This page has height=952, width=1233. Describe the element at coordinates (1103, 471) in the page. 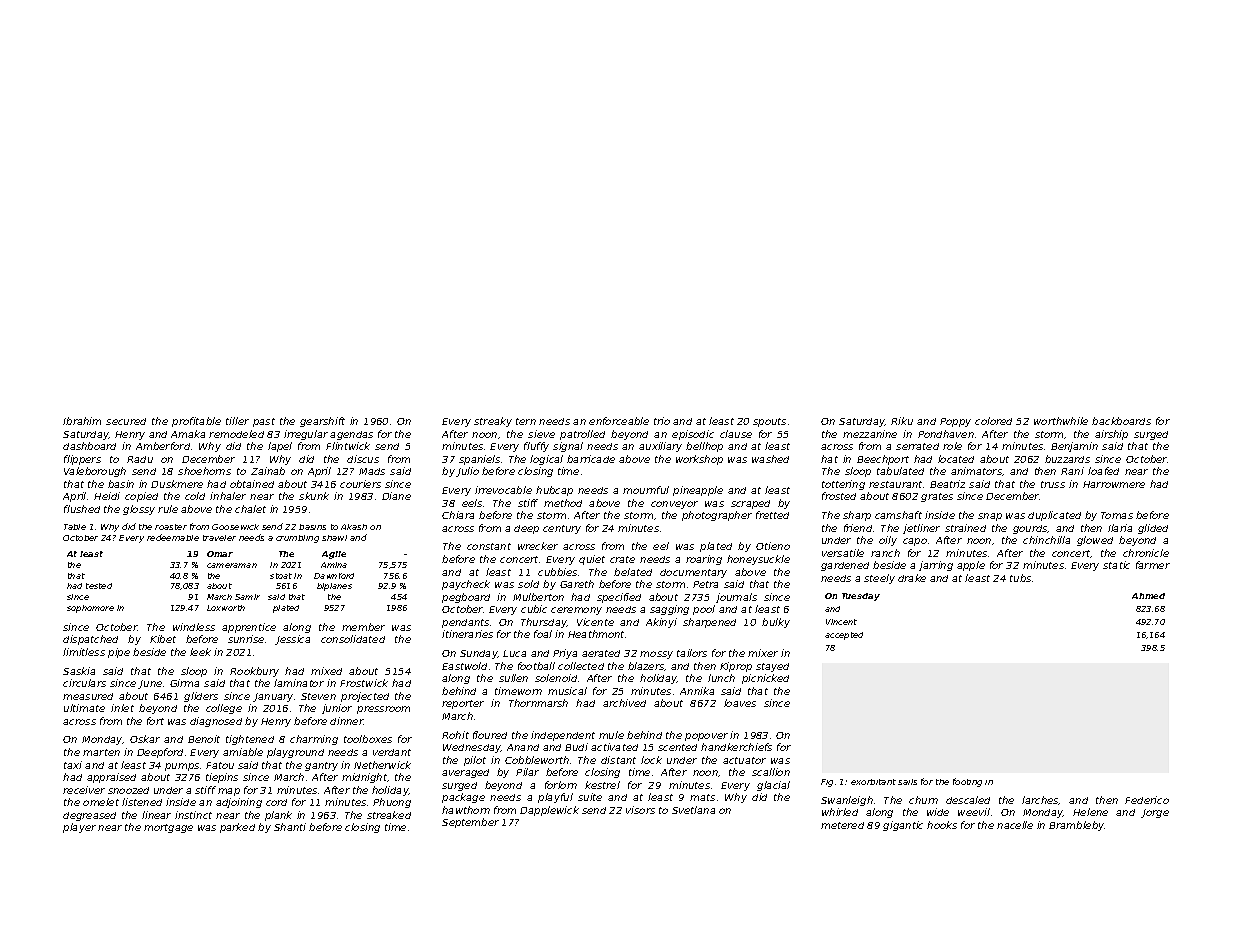

I see `loafed` at that location.
